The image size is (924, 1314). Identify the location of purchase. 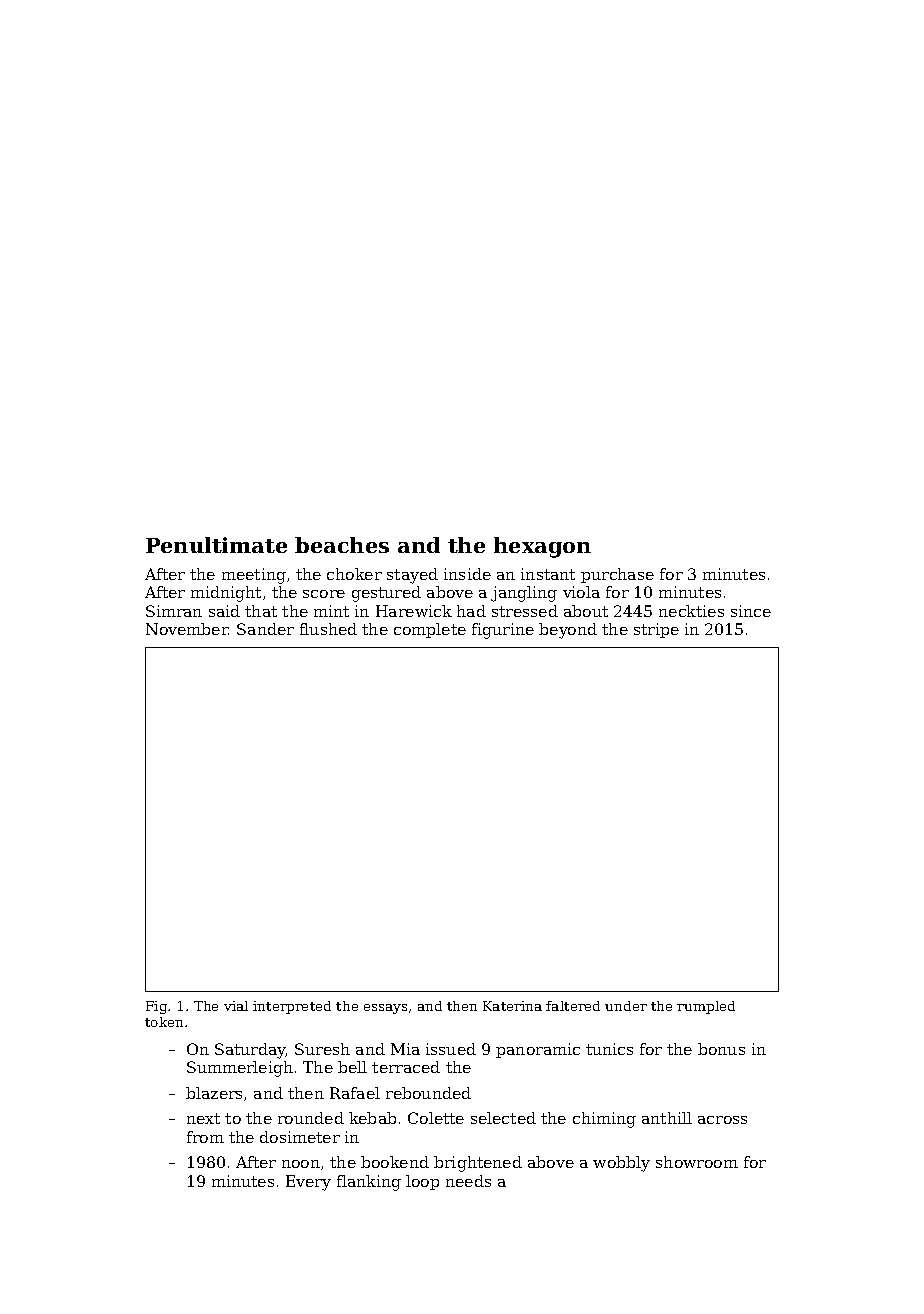
(617, 575).
